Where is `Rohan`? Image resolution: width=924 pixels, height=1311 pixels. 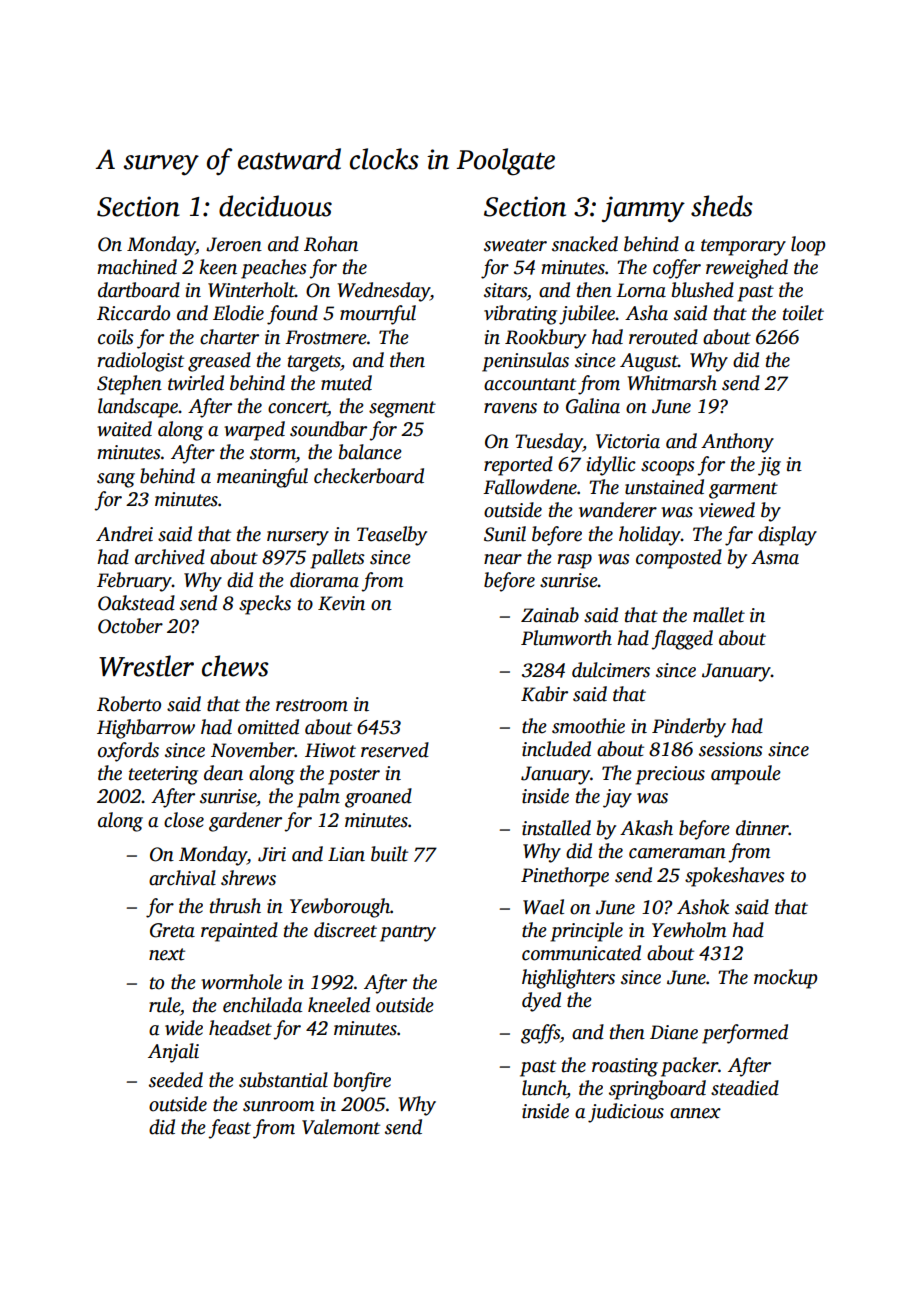 Rohan is located at coordinates (331, 244).
